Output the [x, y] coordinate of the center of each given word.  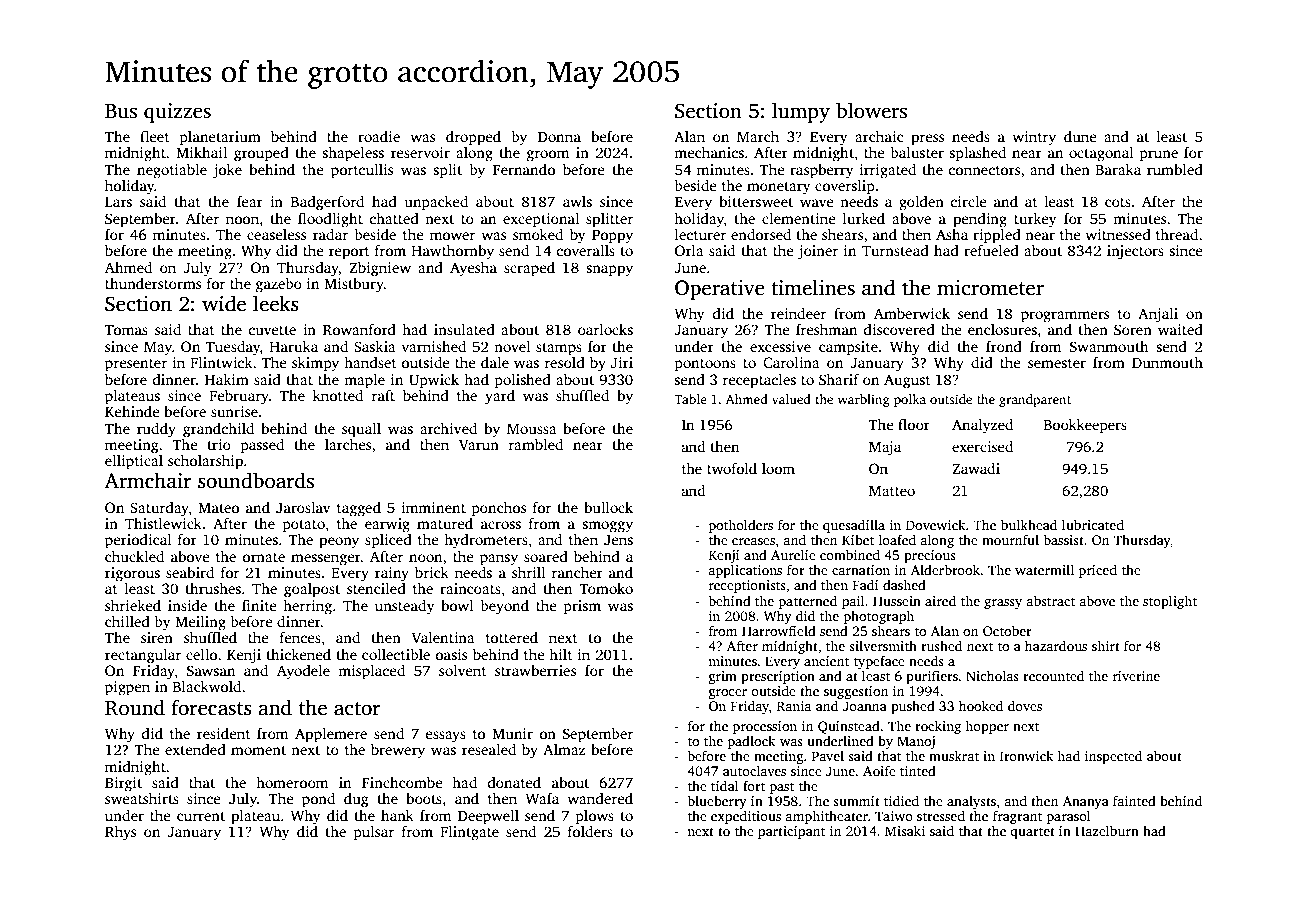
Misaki [905, 830]
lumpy [801, 112]
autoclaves [754, 770]
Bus [121, 111]
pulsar [373, 833]
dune [1080, 136]
